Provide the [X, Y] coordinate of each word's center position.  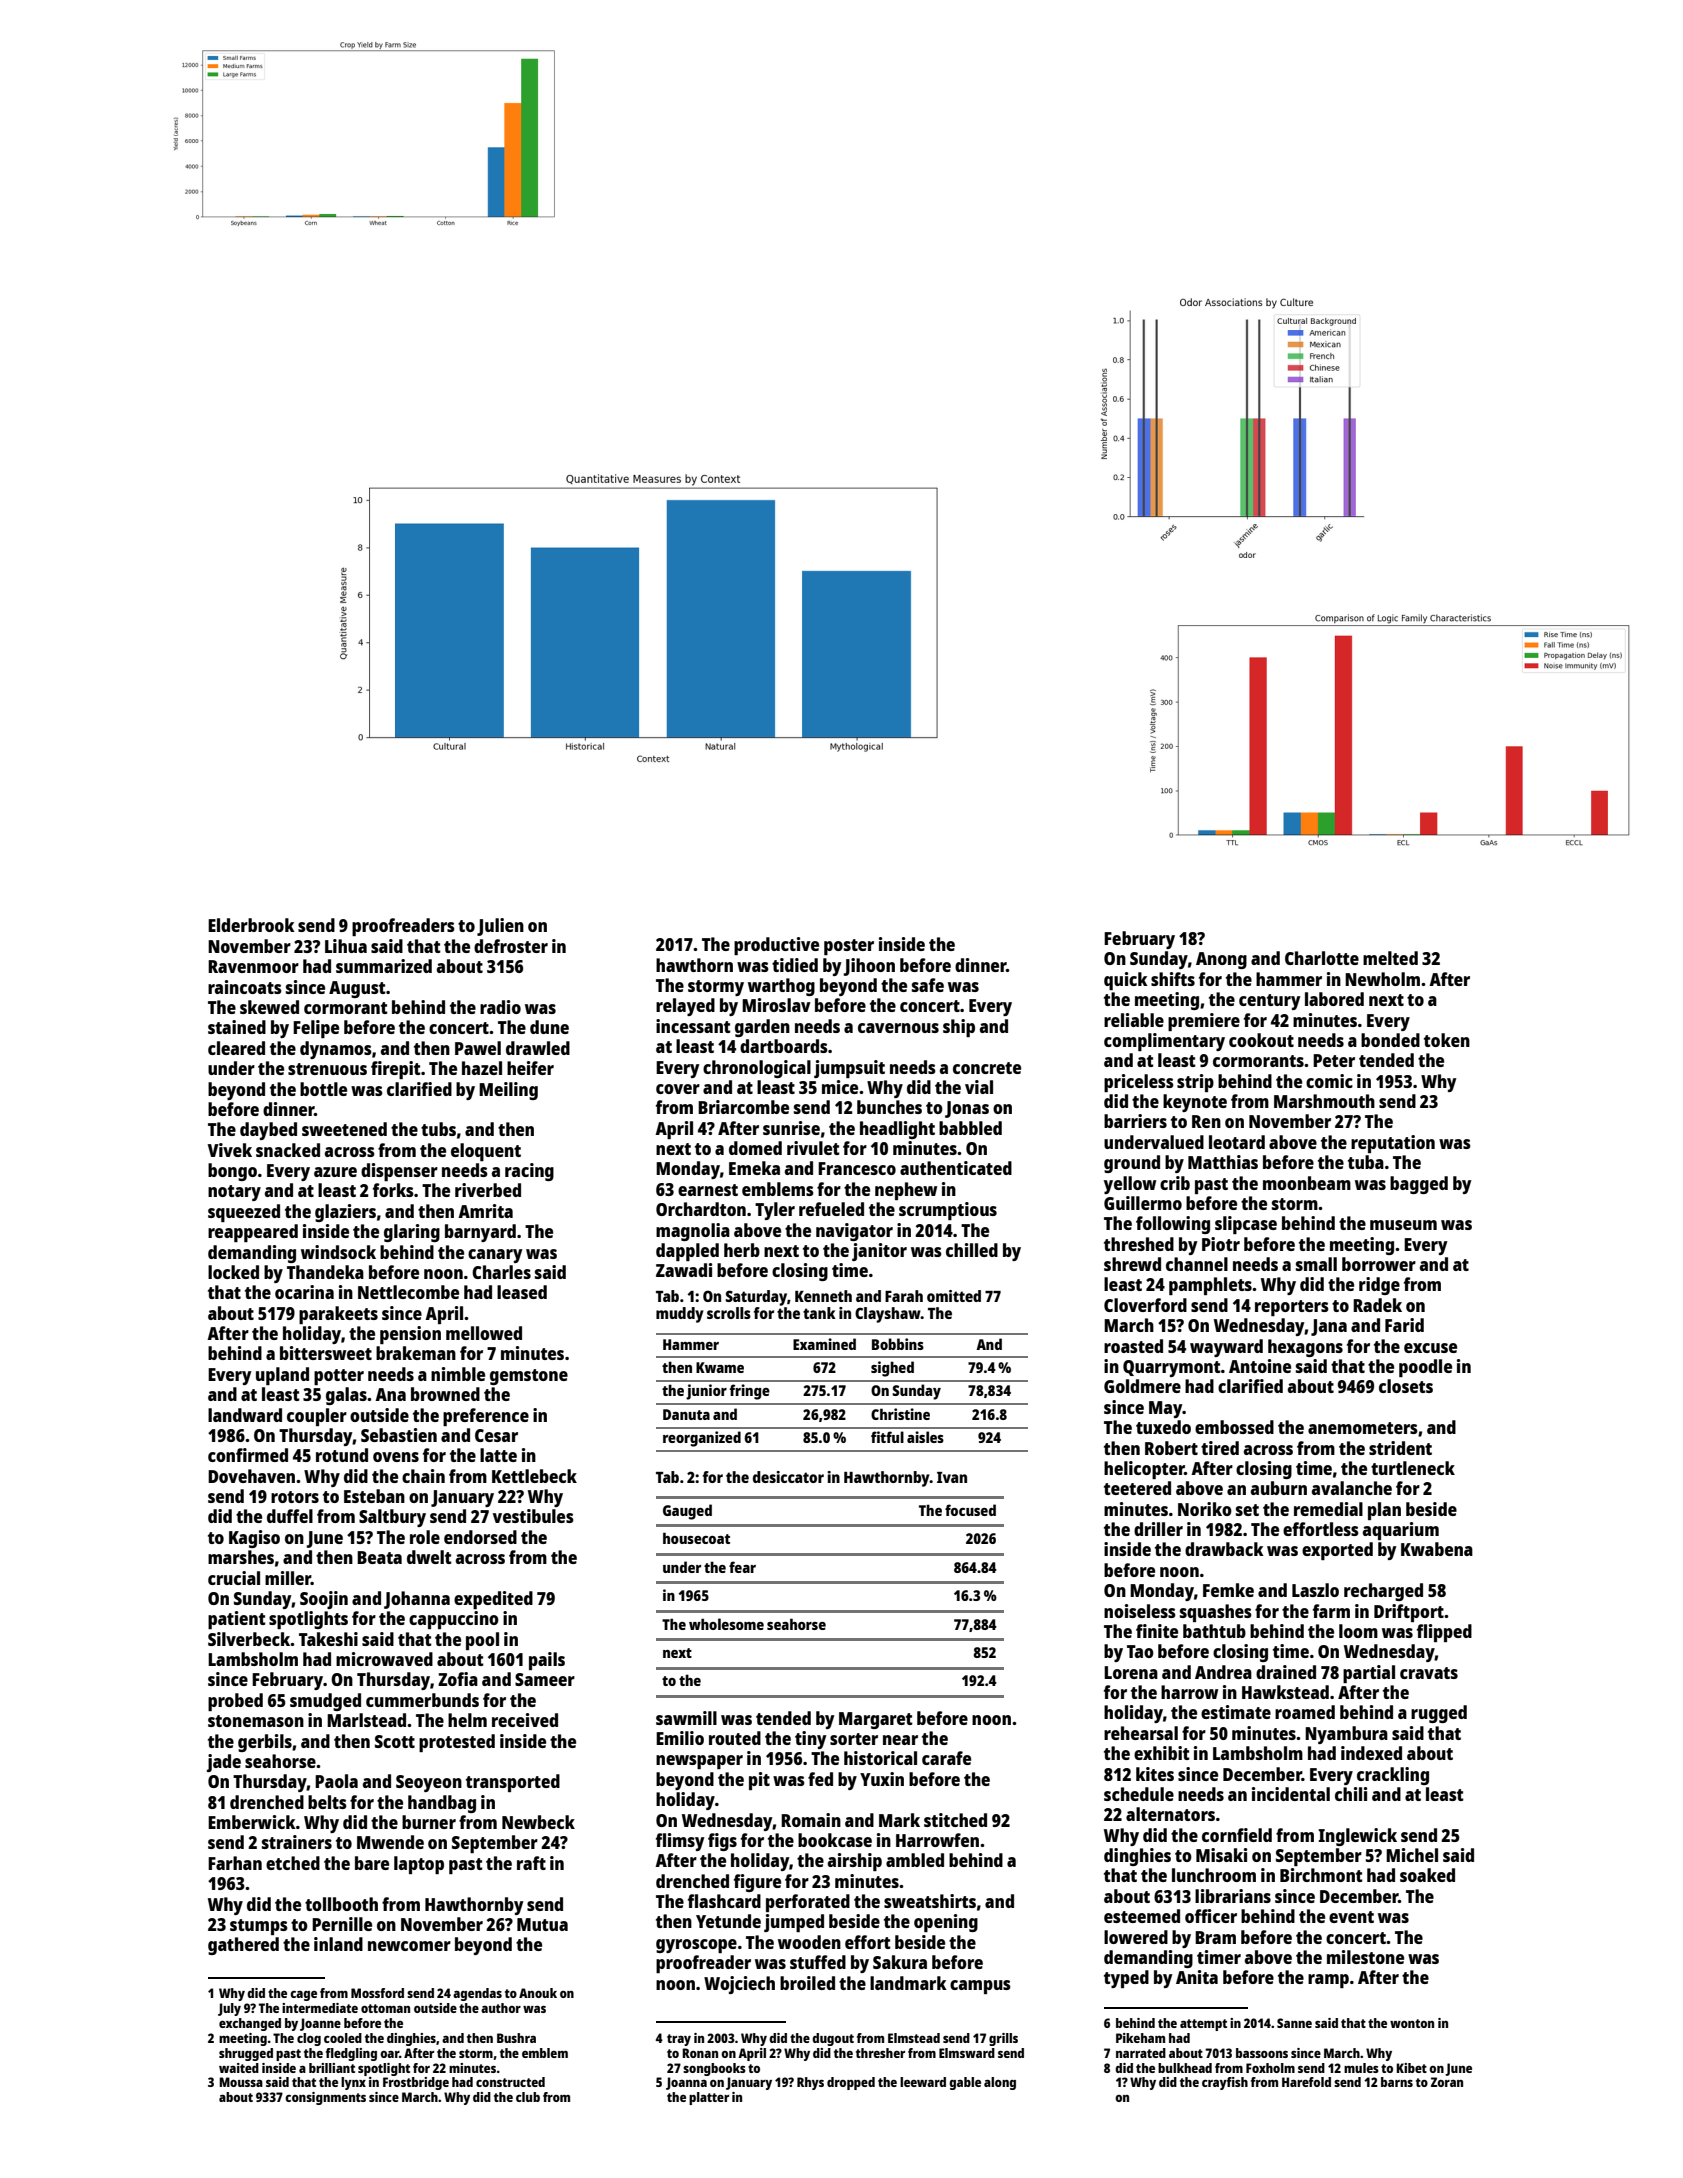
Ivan [952, 1477]
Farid [1404, 1325]
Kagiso [254, 1539]
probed [235, 1702]
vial [979, 1087]
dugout [833, 2039]
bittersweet [326, 1353]
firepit [396, 1070]
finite [1157, 1631]
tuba [1366, 1162]
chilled [972, 1250]
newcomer [409, 1946]
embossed [1234, 1427]
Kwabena [1437, 1549]
